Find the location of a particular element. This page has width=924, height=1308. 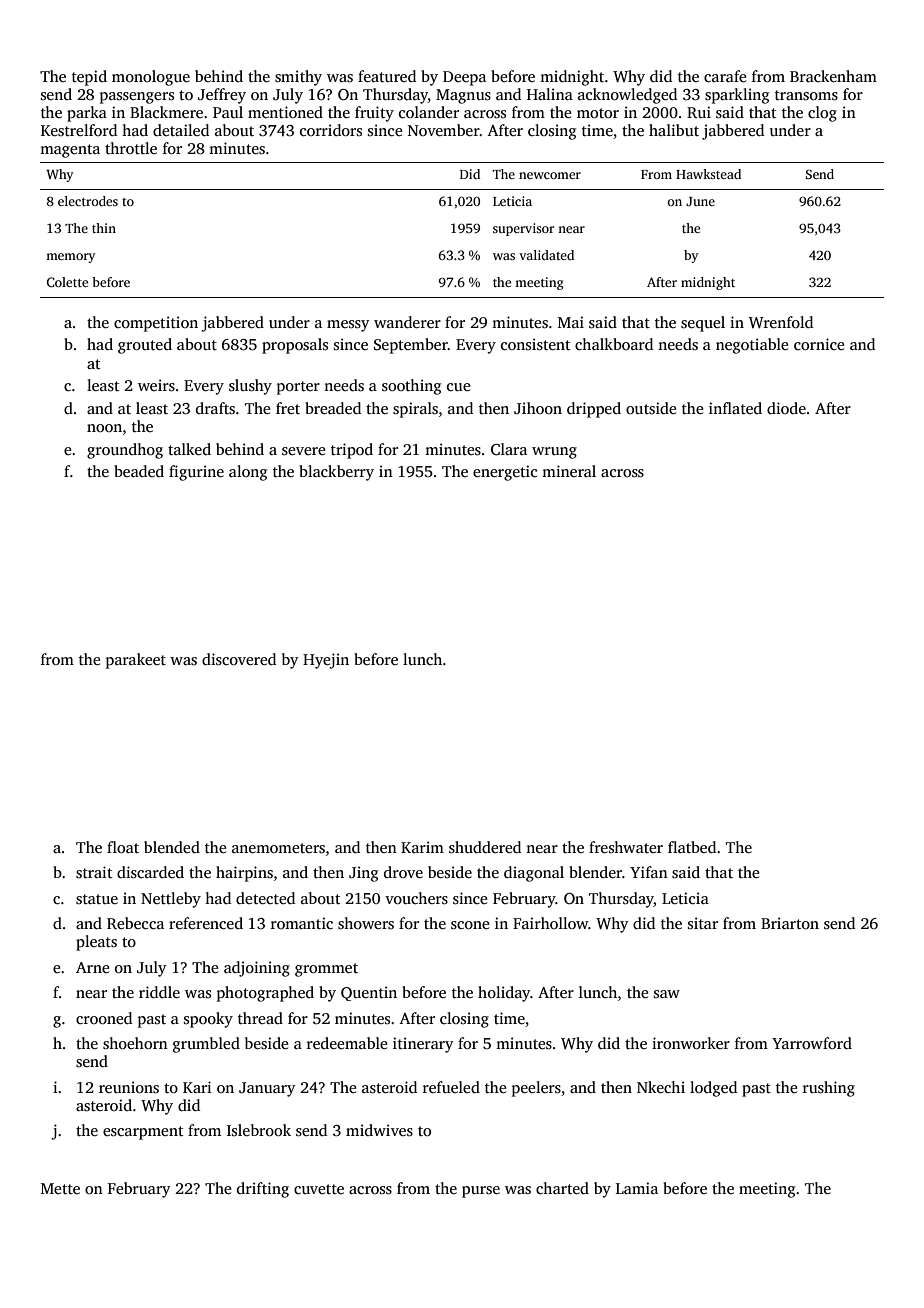

negotiable is located at coordinates (752, 346).
